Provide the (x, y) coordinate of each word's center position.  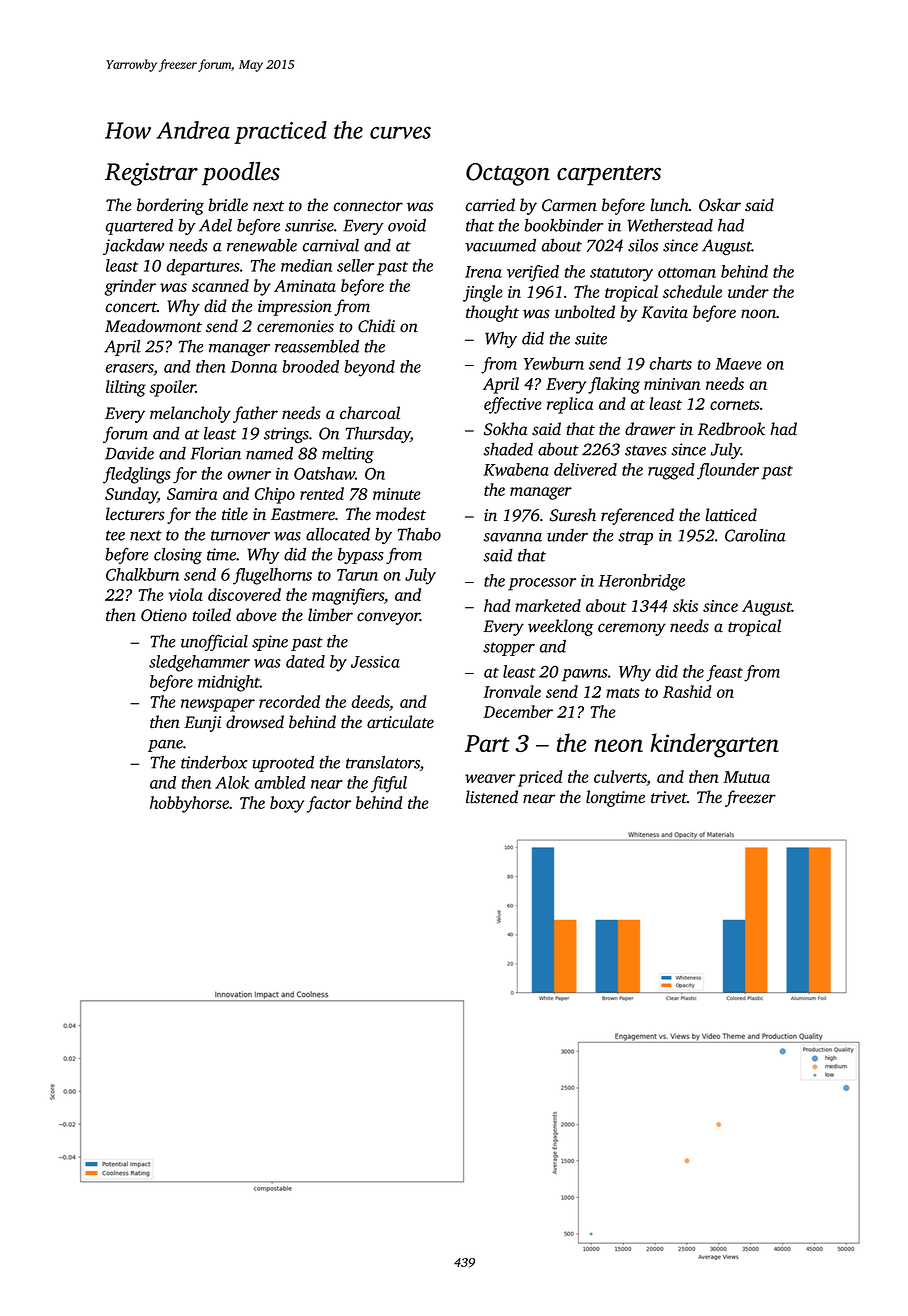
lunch (669, 205)
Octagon (508, 174)
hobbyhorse (189, 804)
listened (492, 797)
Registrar (151, 174)
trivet (669, 797)
